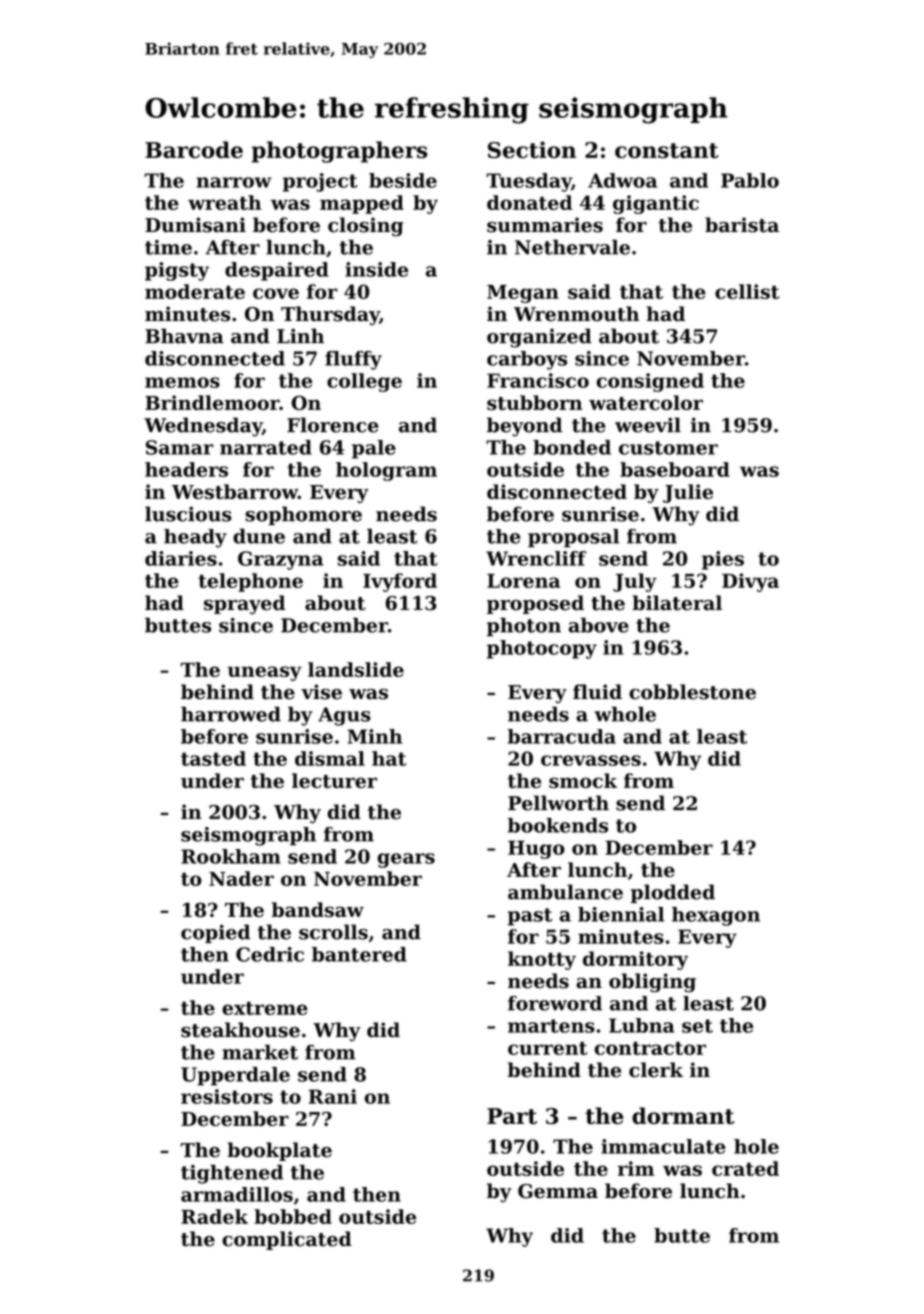  Describe the element at coordinates (692, 692) in the screenshot. I see `cobblestone` at that location.
